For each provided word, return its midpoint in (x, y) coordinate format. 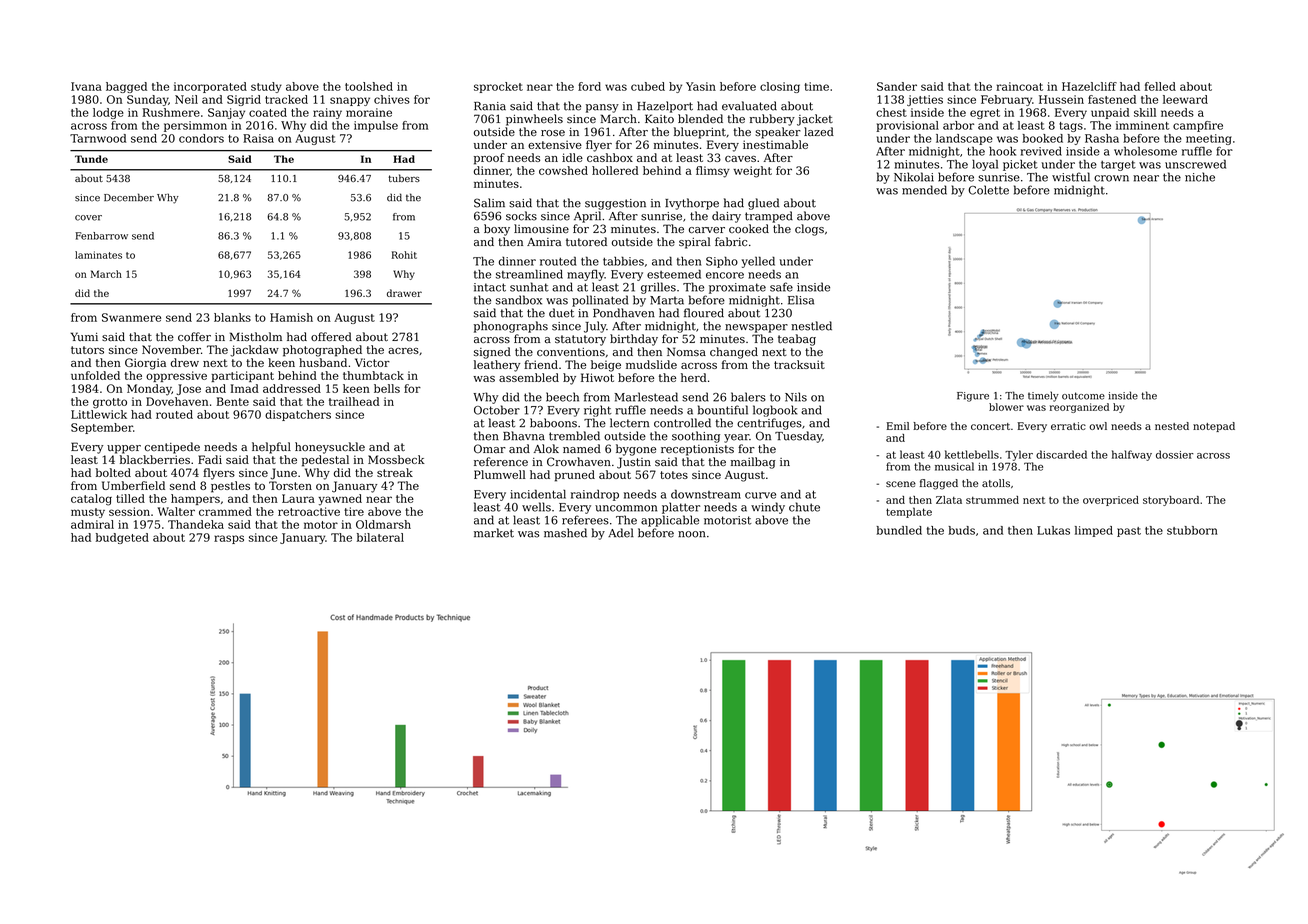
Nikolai (914, 177)
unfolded (95, 375)
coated (268, 112)
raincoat (1019, 86)
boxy (497, 230)
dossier (1174, 454)
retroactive (309, 511)
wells (536, 507)
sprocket (498, 87)
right (597, 411)
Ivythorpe (692, 204)
